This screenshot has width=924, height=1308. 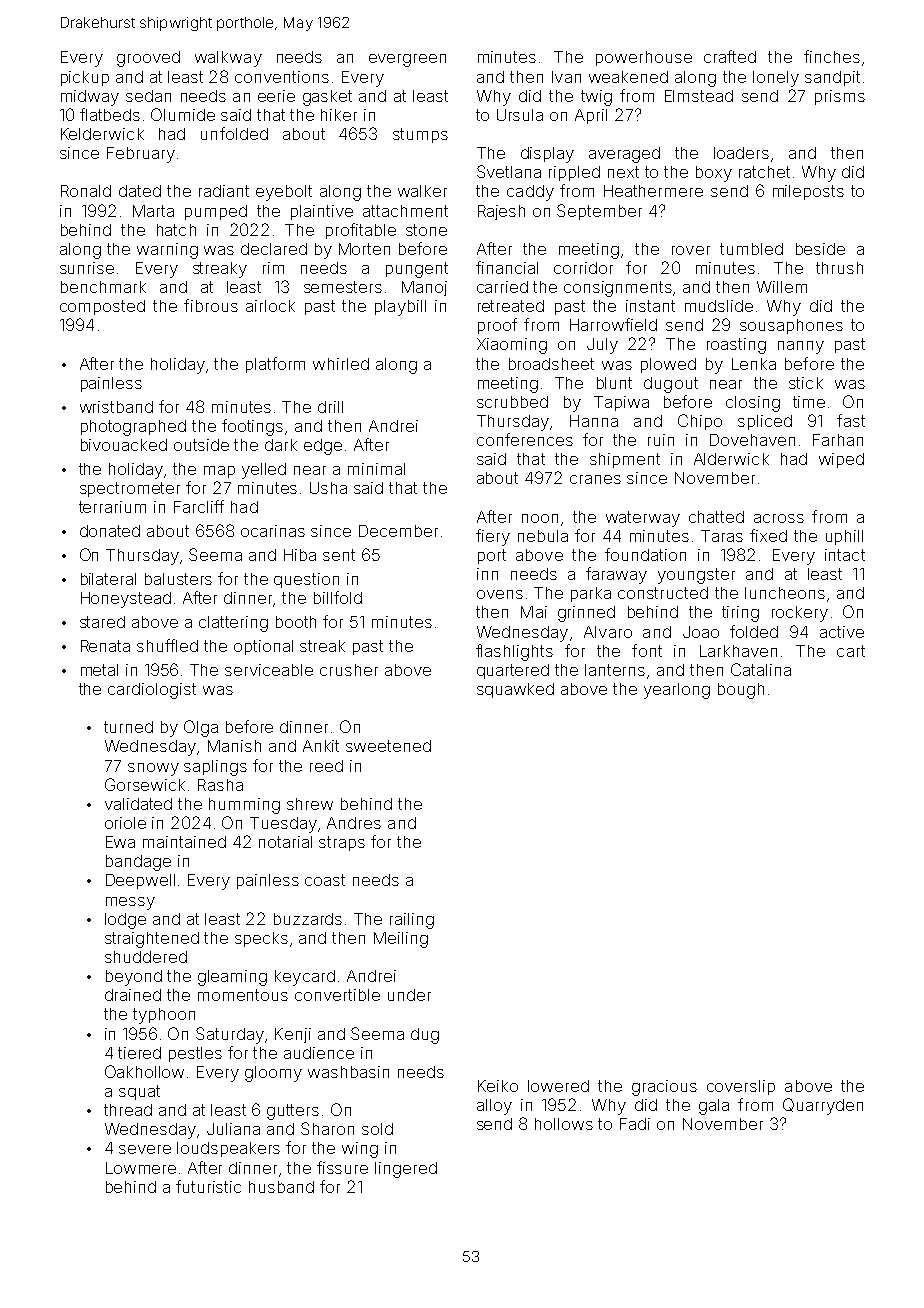 I want to click on lanterns, so click(x=615, y=670).
